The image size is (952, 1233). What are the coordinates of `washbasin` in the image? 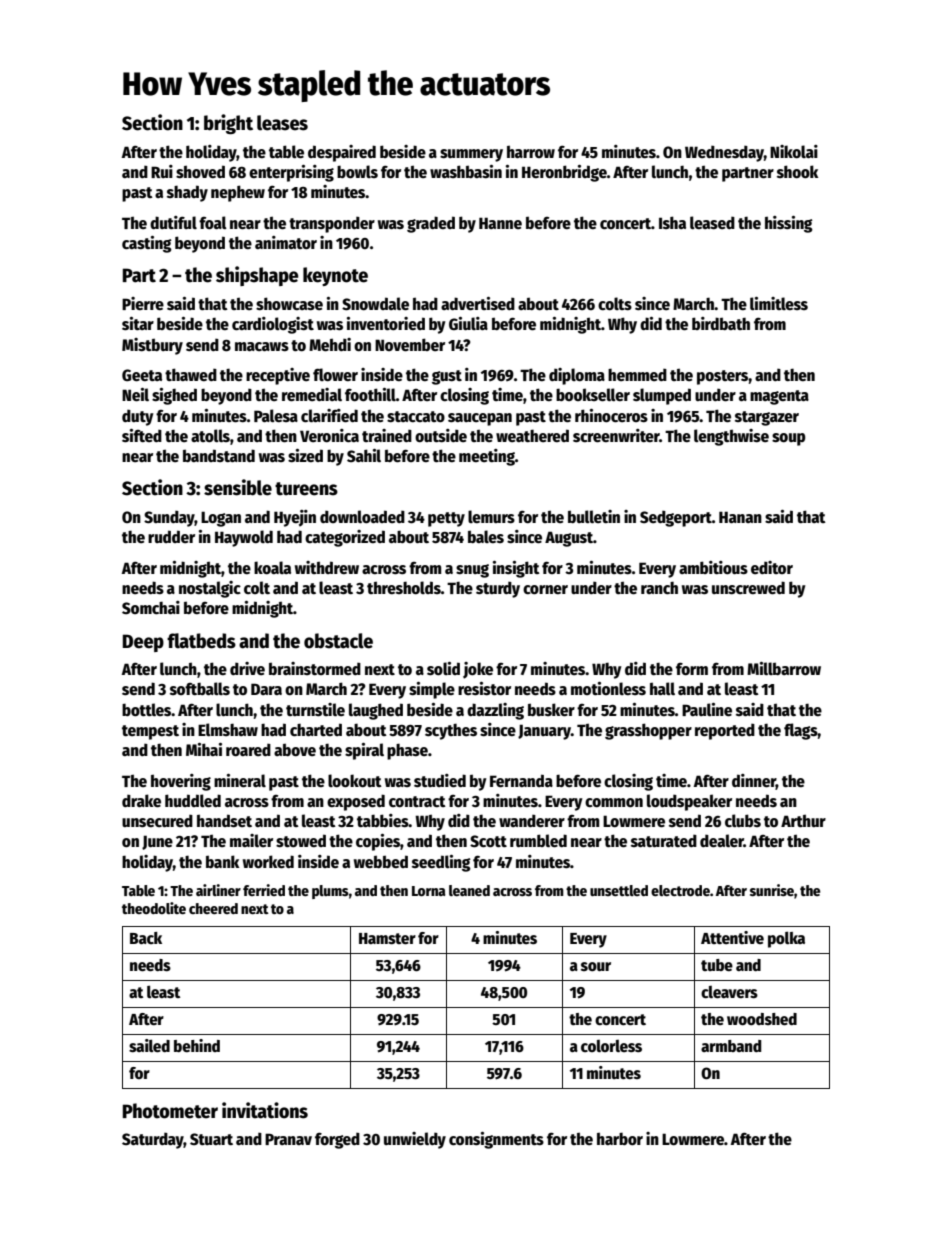 It's located at (466, 171).
